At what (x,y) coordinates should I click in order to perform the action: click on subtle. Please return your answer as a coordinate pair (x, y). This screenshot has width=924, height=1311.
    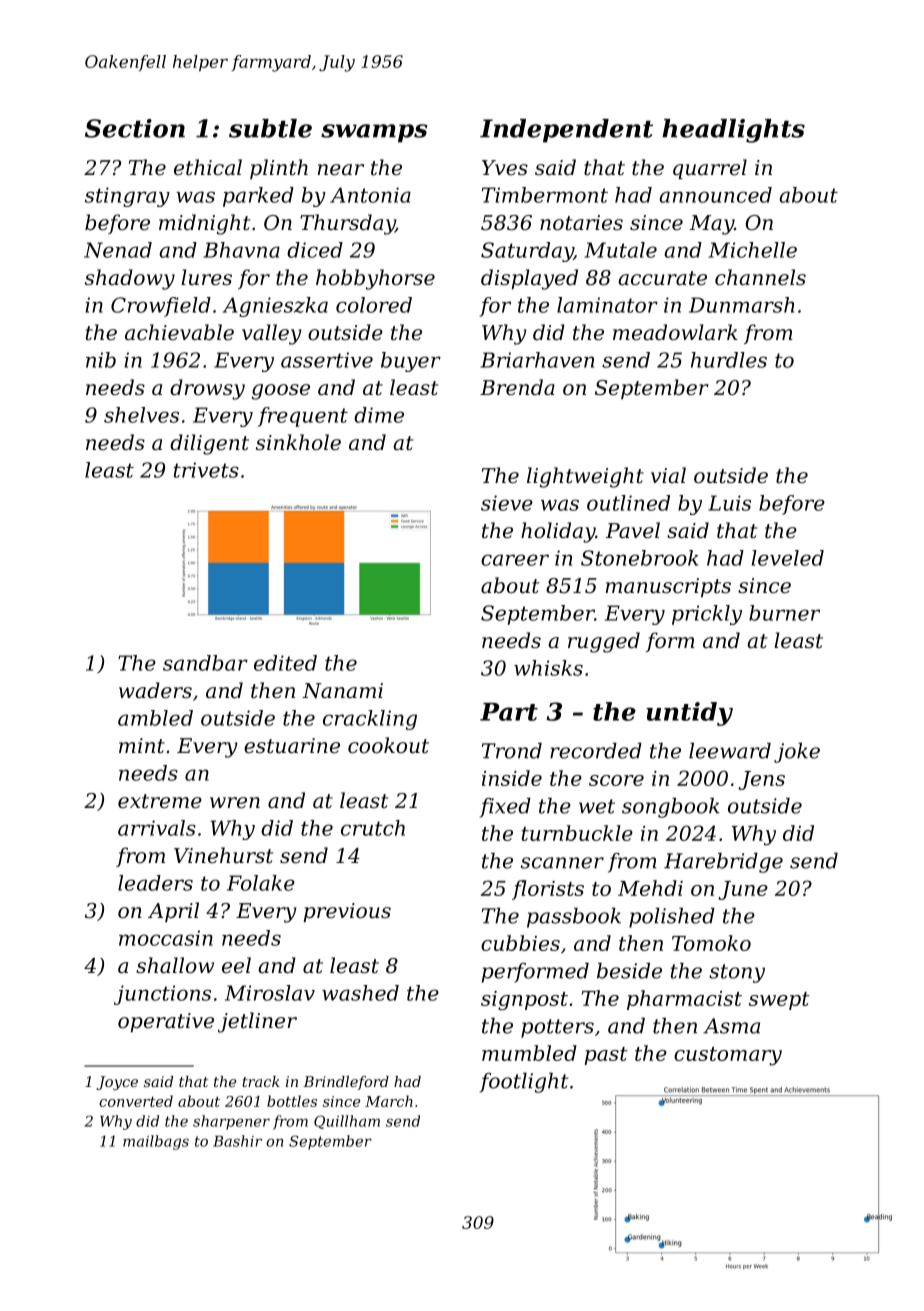
    Looking at the image, I should click on (270, 128).
